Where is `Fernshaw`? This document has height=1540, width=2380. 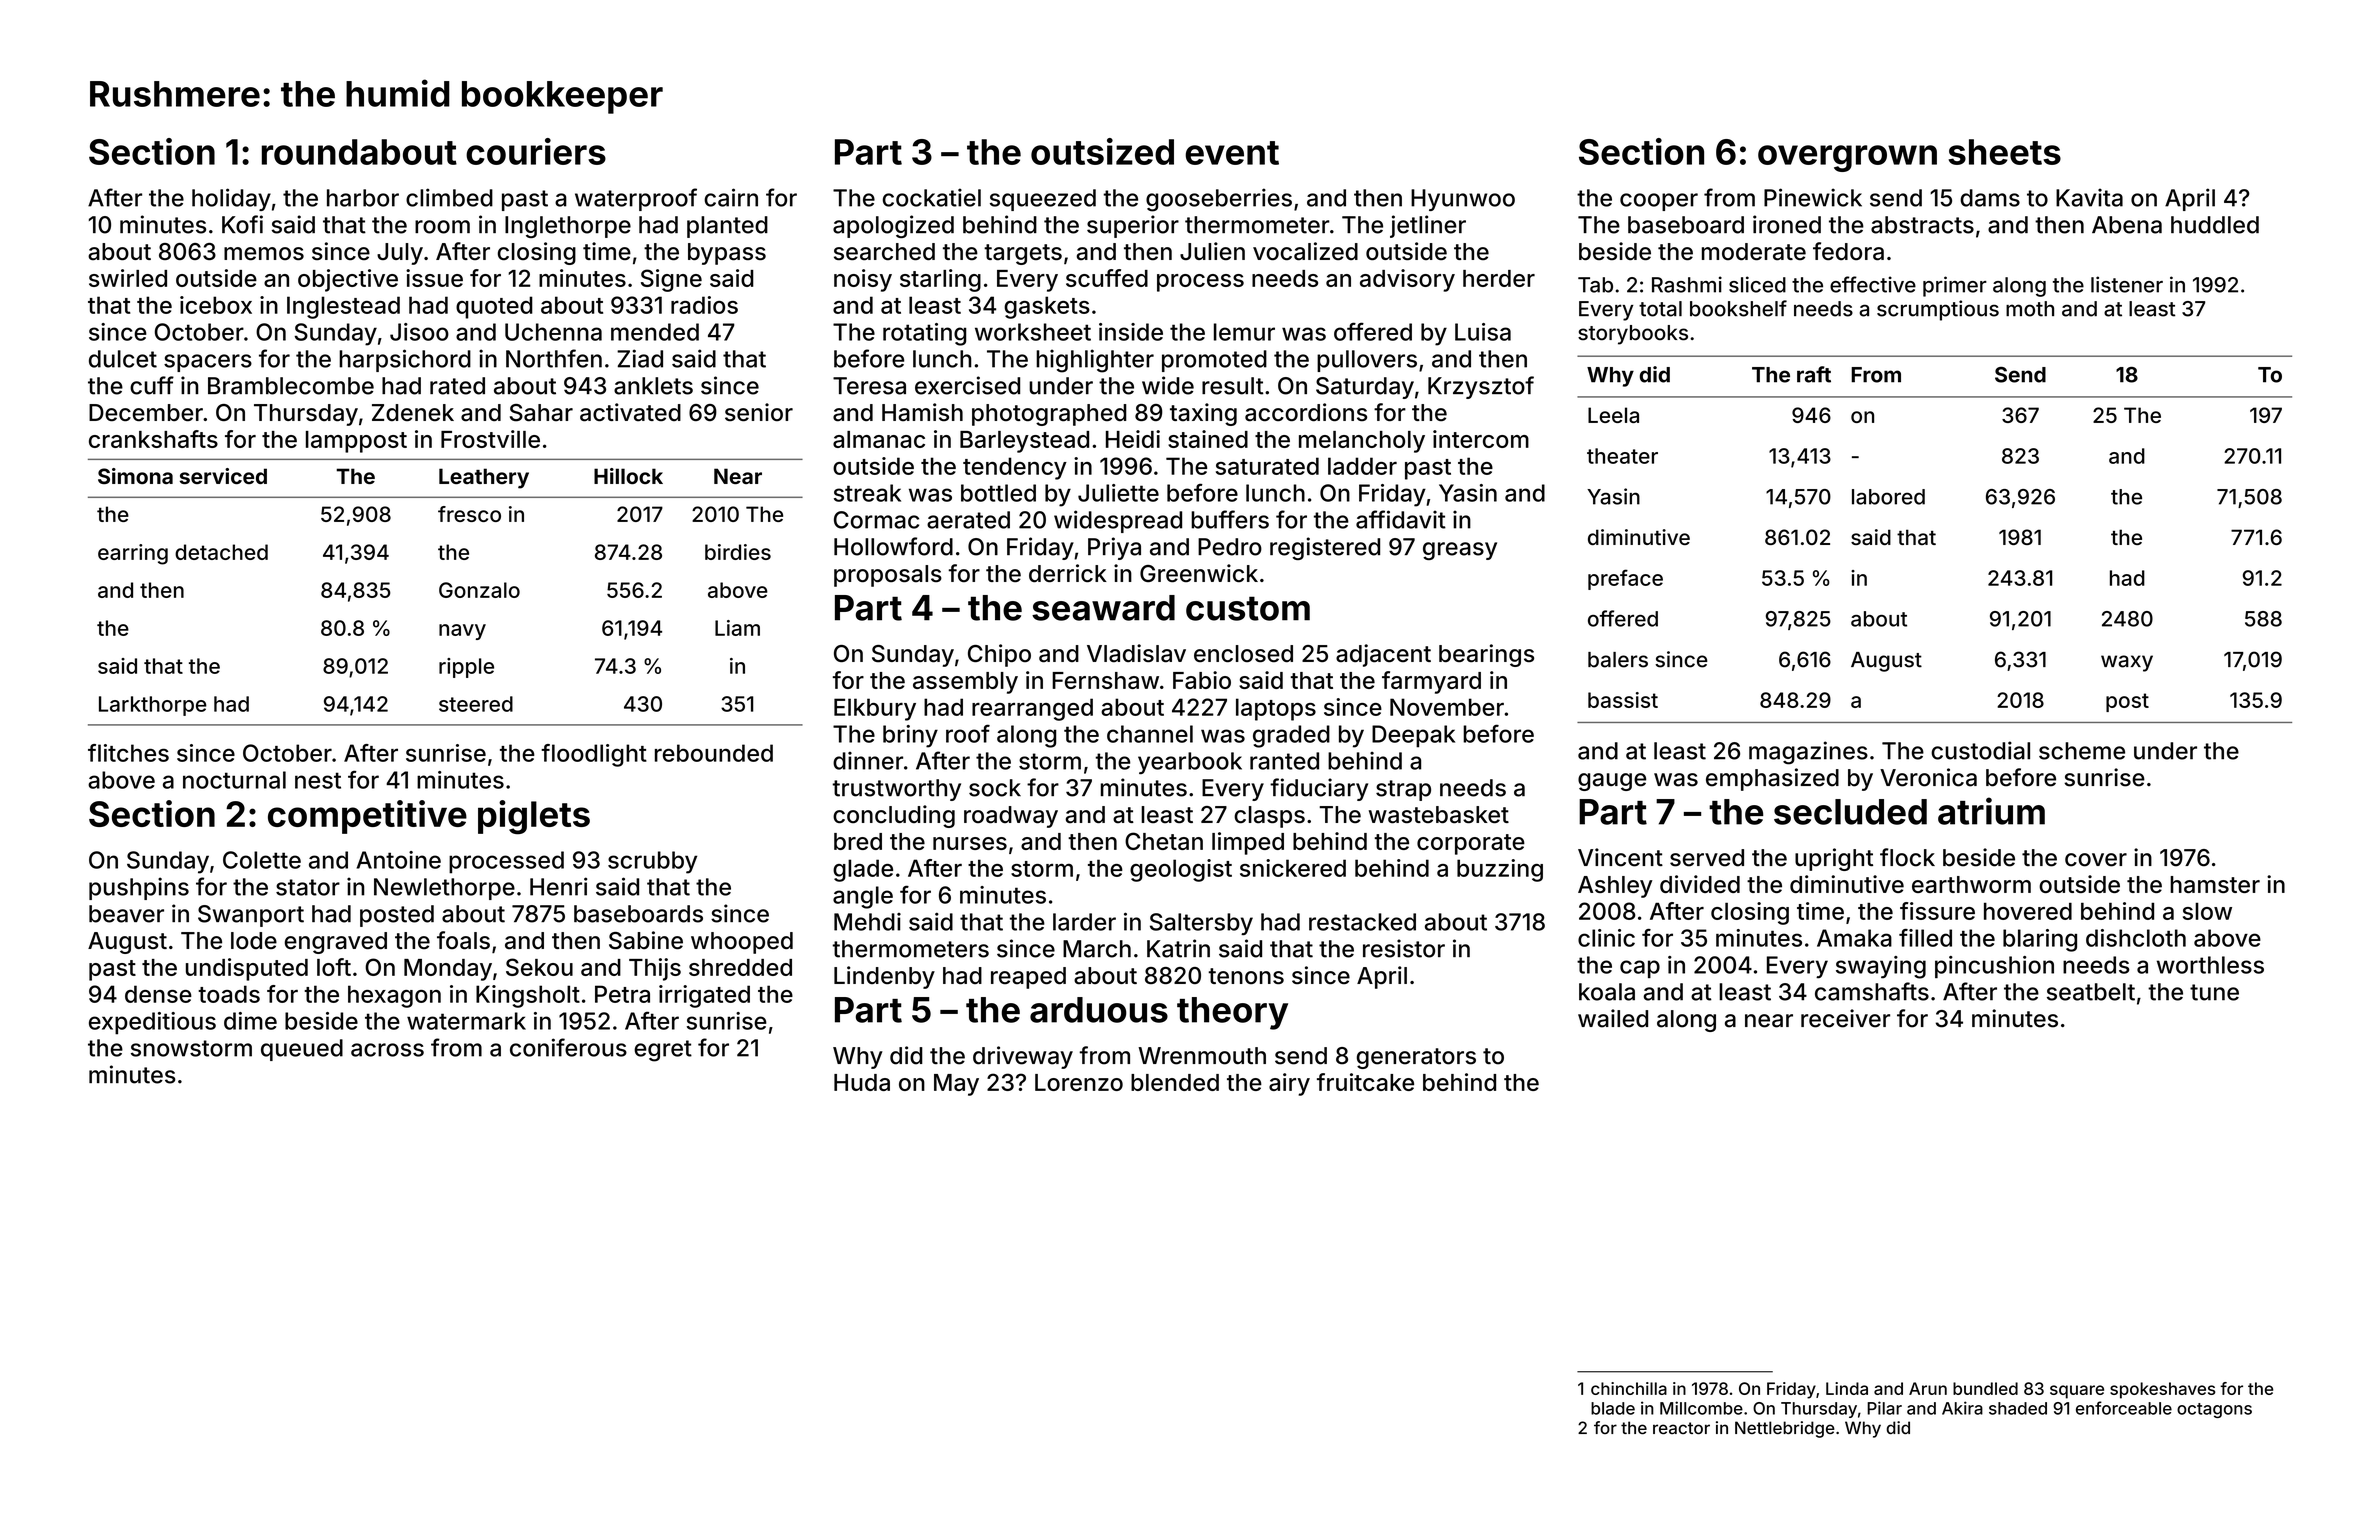
Fernshaw is located at coordinates (1105, 680).
